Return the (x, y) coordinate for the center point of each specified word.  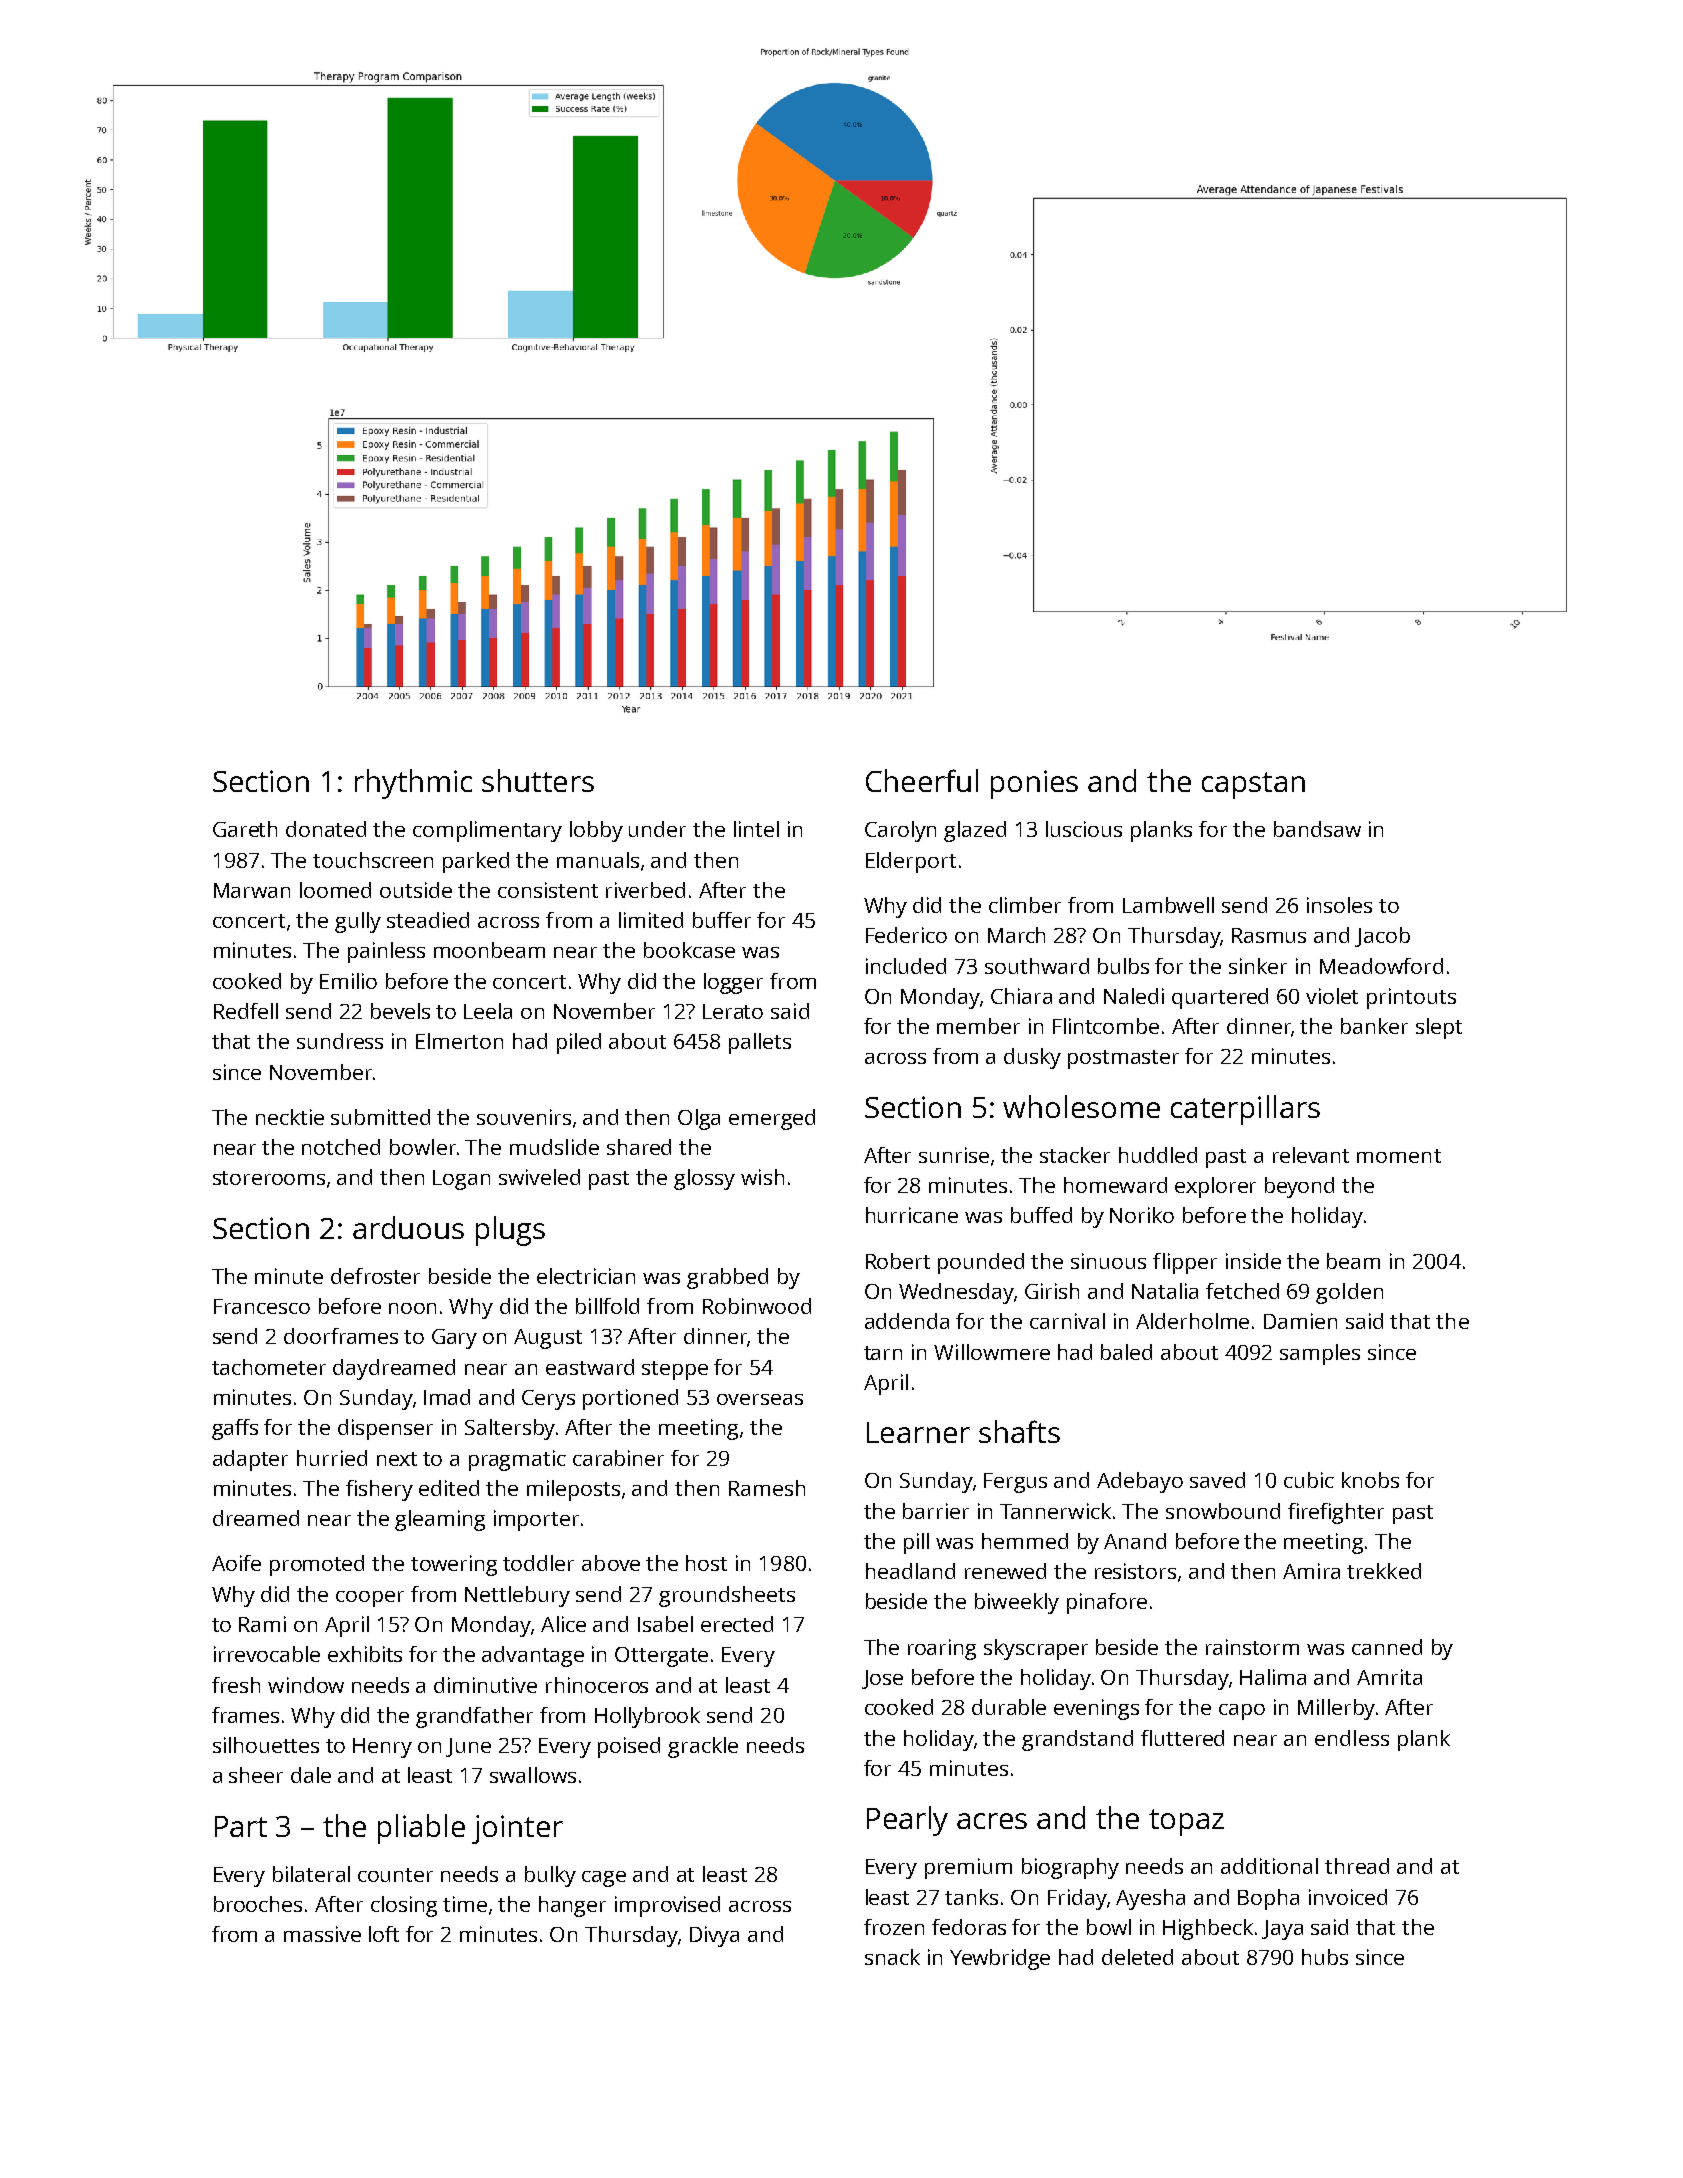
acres (992, 1821)
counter (395, 1875)
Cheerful (922, 780)
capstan (1253, 785)
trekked (1384, 1571)
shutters (538, 780)
